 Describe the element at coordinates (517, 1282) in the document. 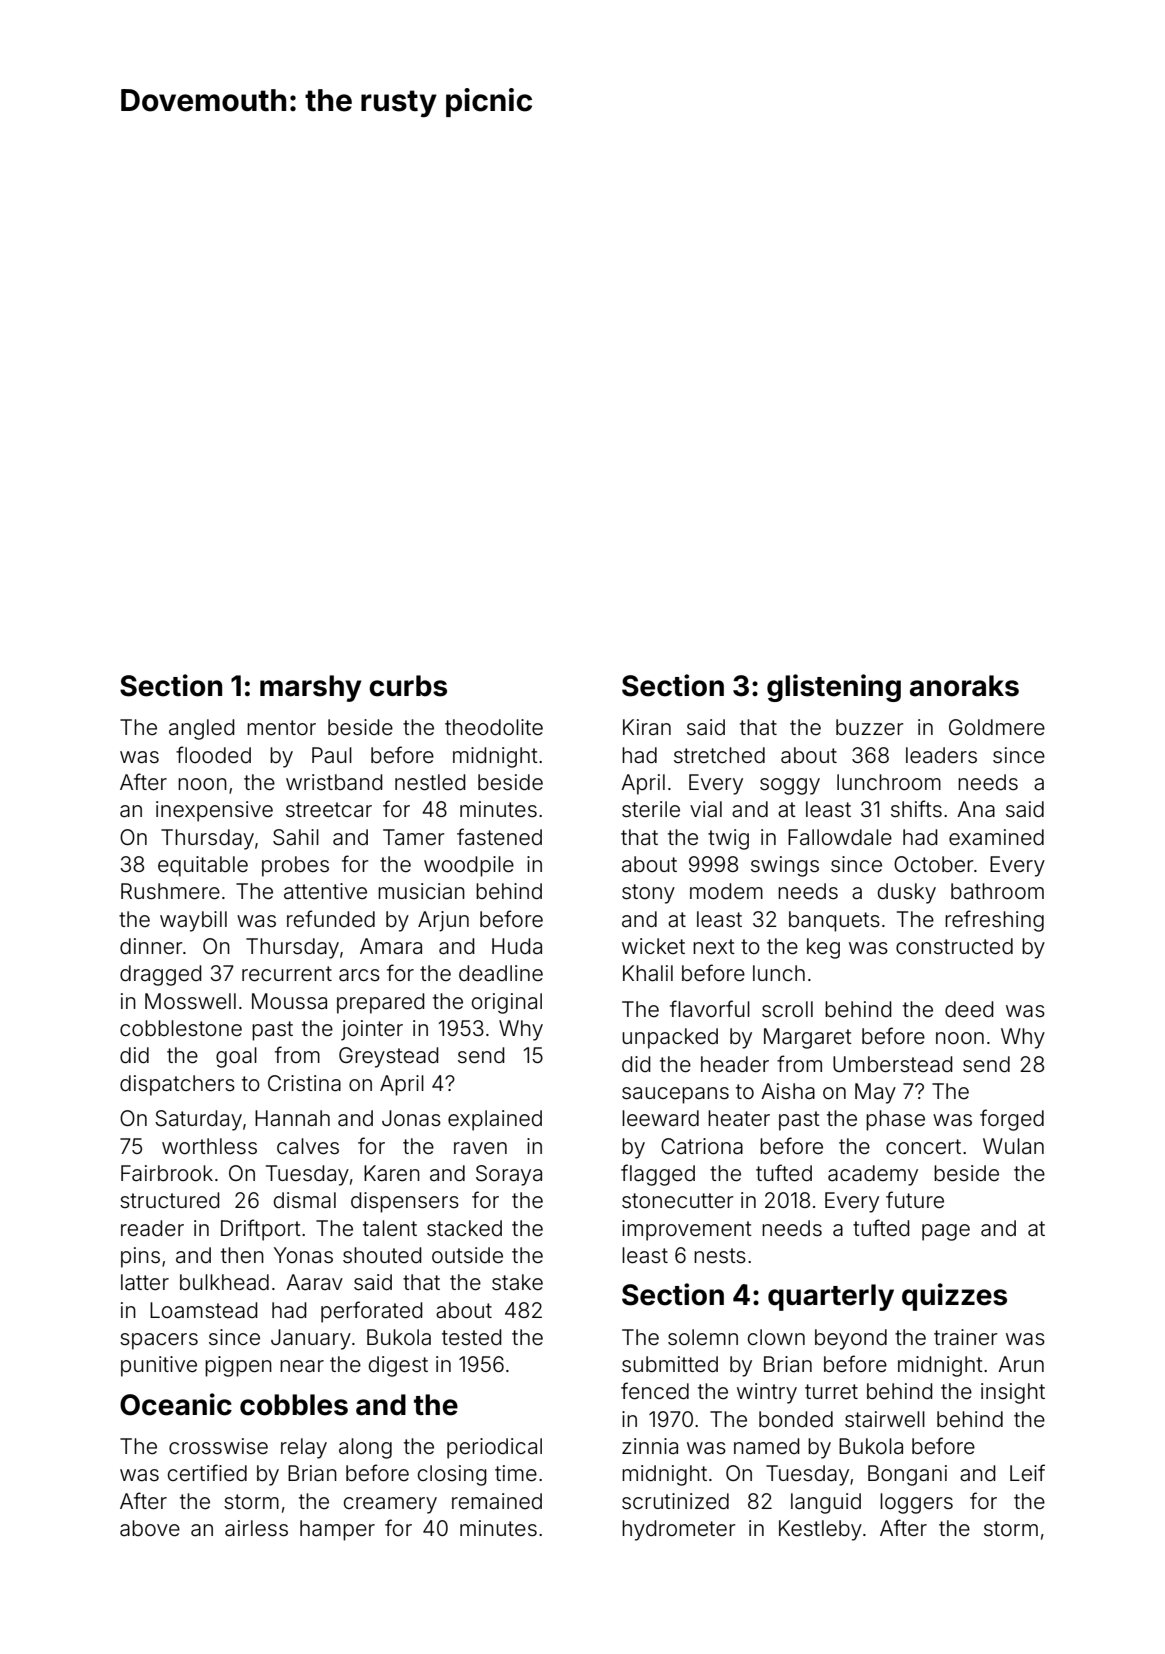

I see `stake` at that location.
